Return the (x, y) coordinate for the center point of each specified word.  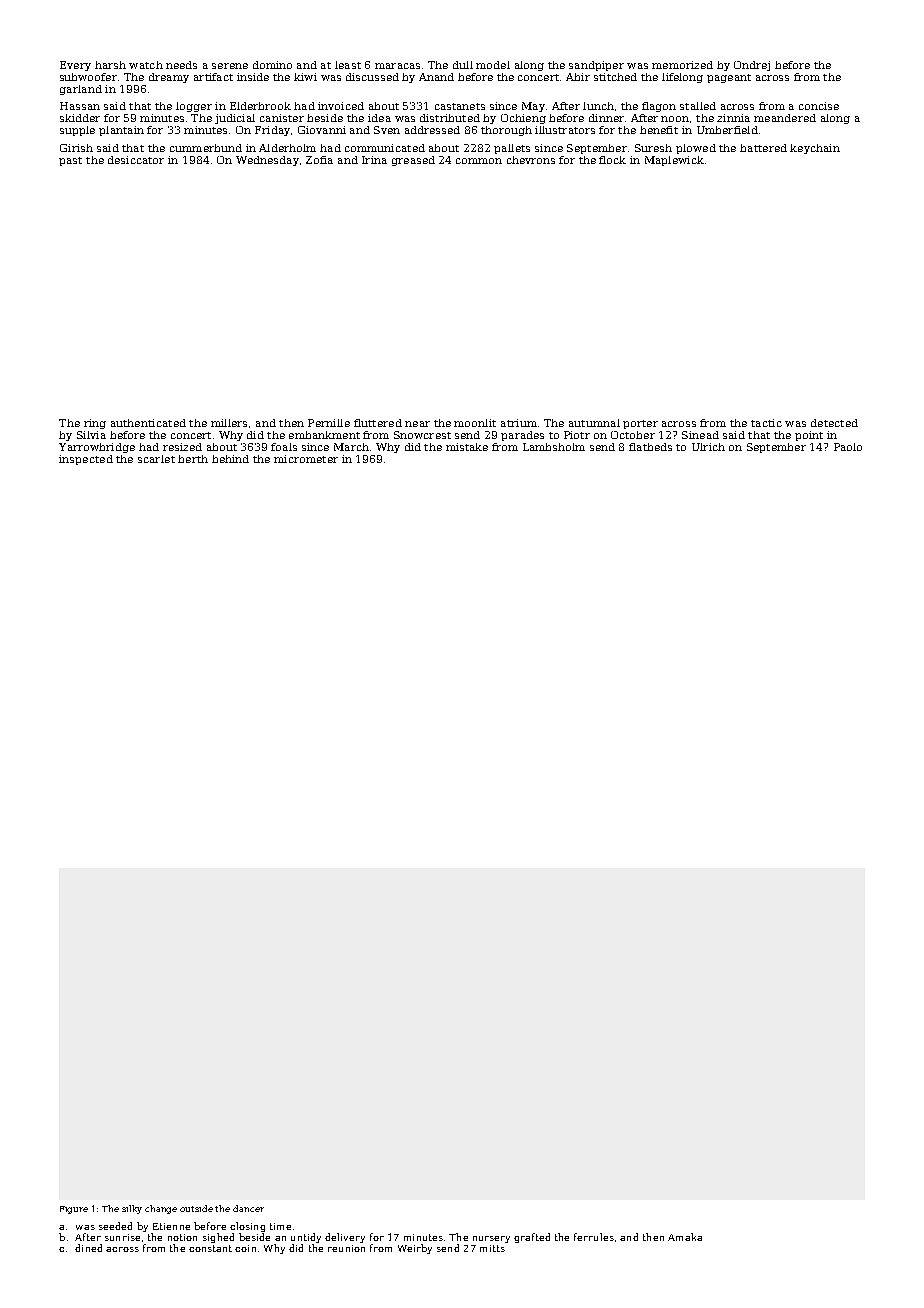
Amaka (685, 1237)
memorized (682, 65)
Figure (74, 1210)
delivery (345, 1238)
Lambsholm (554, 447)
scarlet (156, 459)
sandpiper (596, 66)
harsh (110, 65)
